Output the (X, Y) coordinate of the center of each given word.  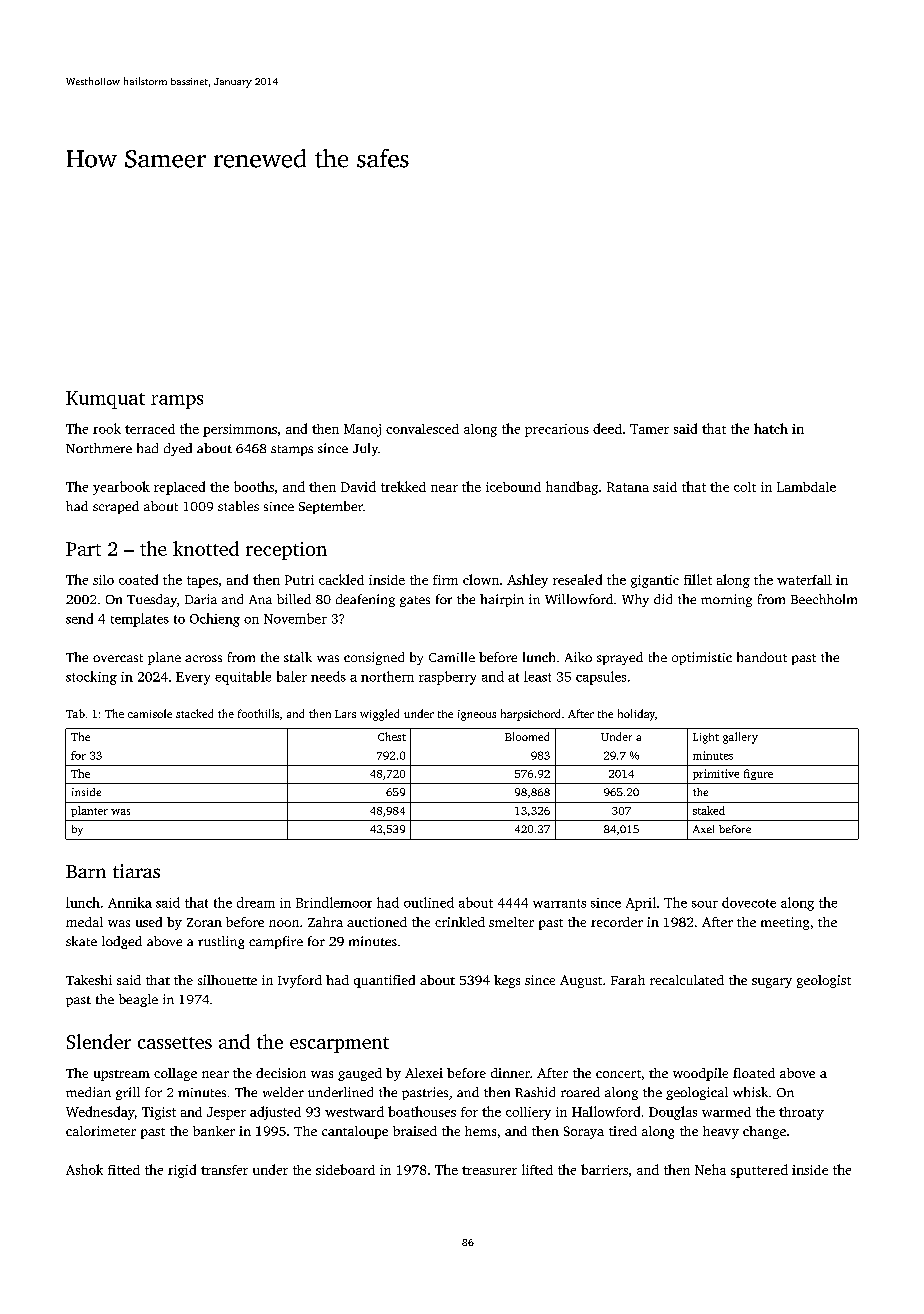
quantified (384, 981)
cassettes (175, 1043)
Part (83, 549)
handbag (572, 488)
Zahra (325, 922)
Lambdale (806, 487)
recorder (617, 922)
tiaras (136, 871)
